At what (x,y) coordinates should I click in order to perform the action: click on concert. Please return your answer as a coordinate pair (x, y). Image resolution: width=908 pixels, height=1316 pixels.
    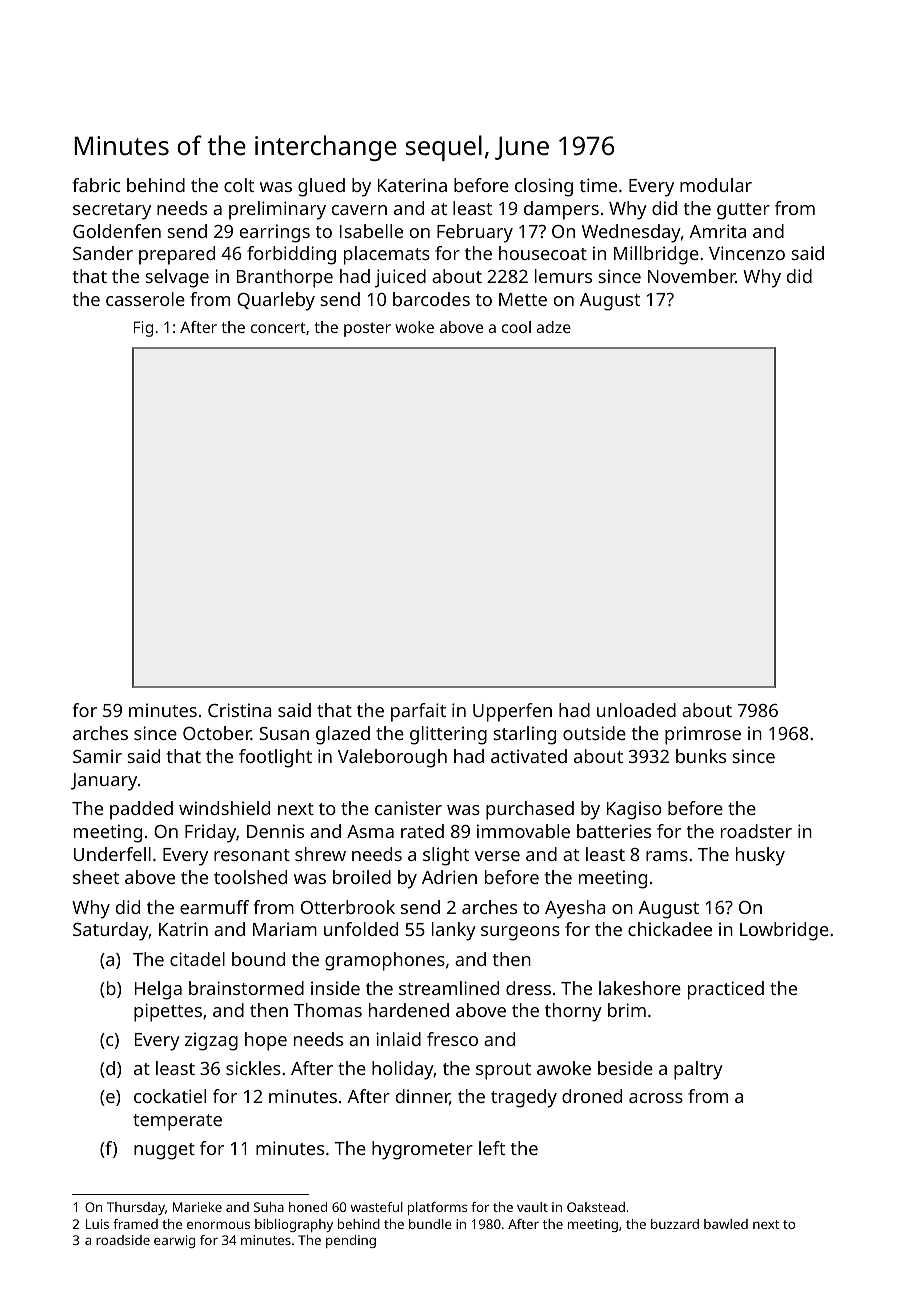
    Looking at the image, I should click on (278, 327).
